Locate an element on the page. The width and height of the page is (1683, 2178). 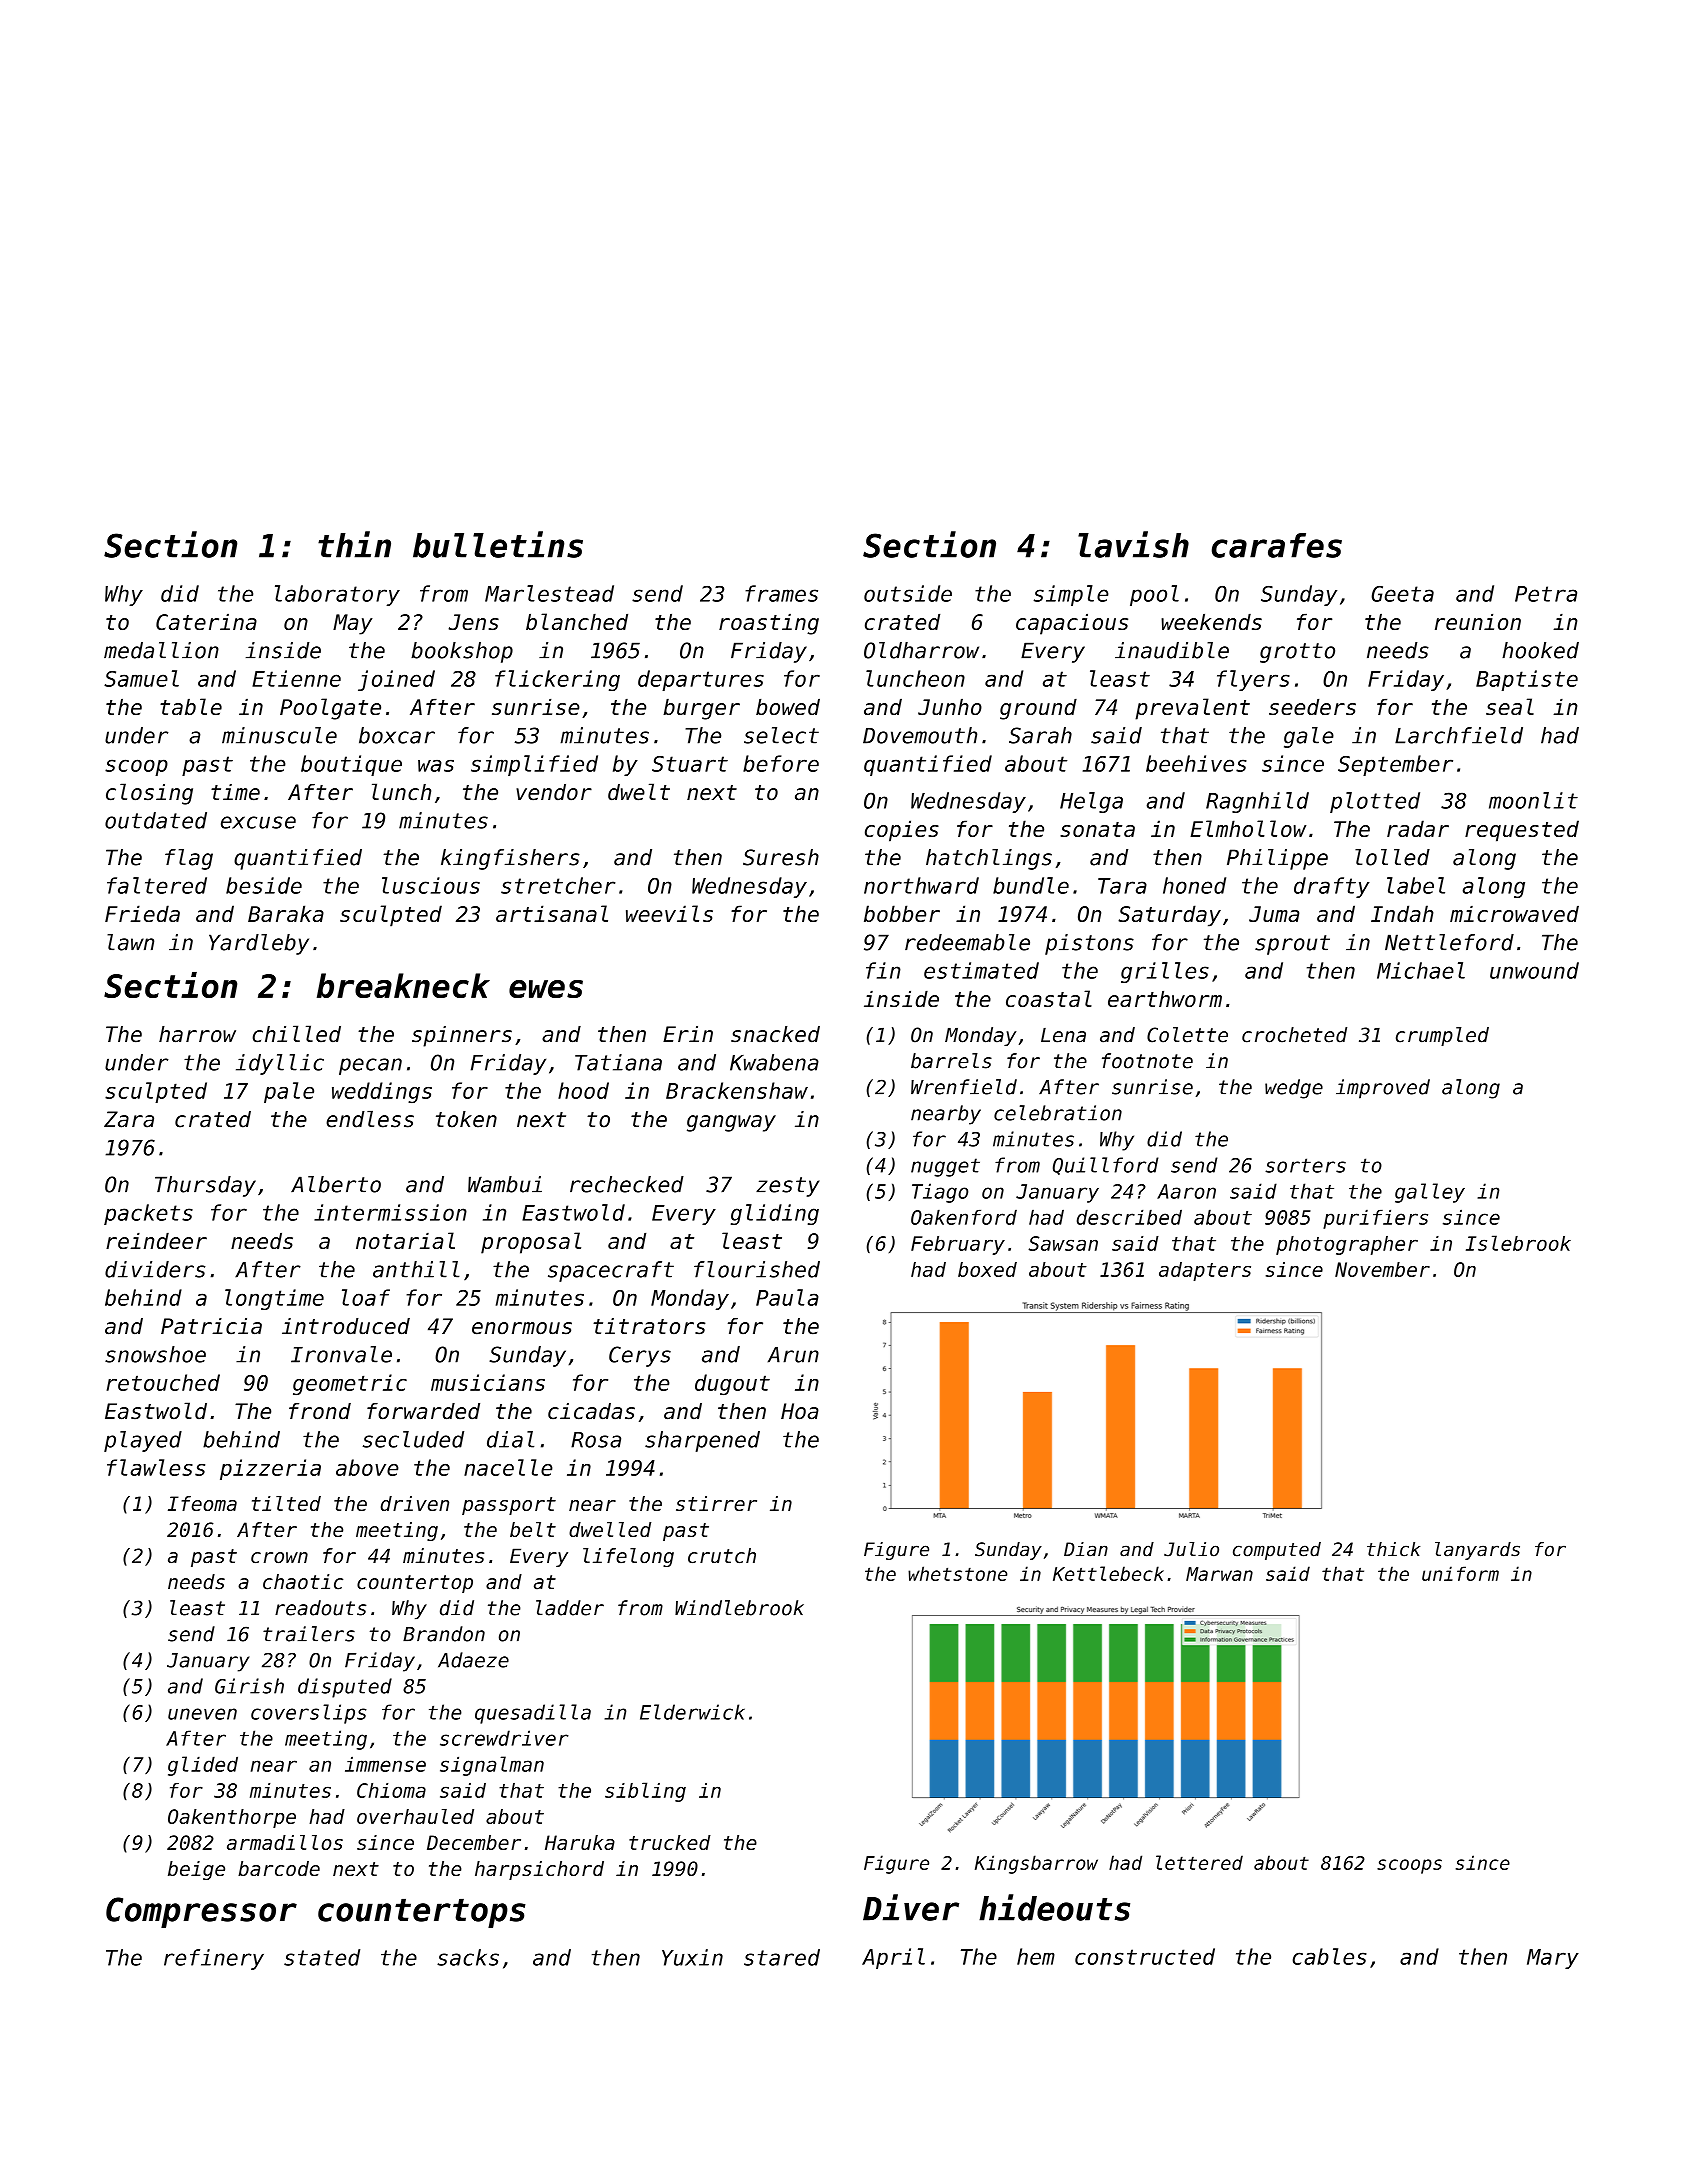
refinery is located at coordinates (214, 1959).
